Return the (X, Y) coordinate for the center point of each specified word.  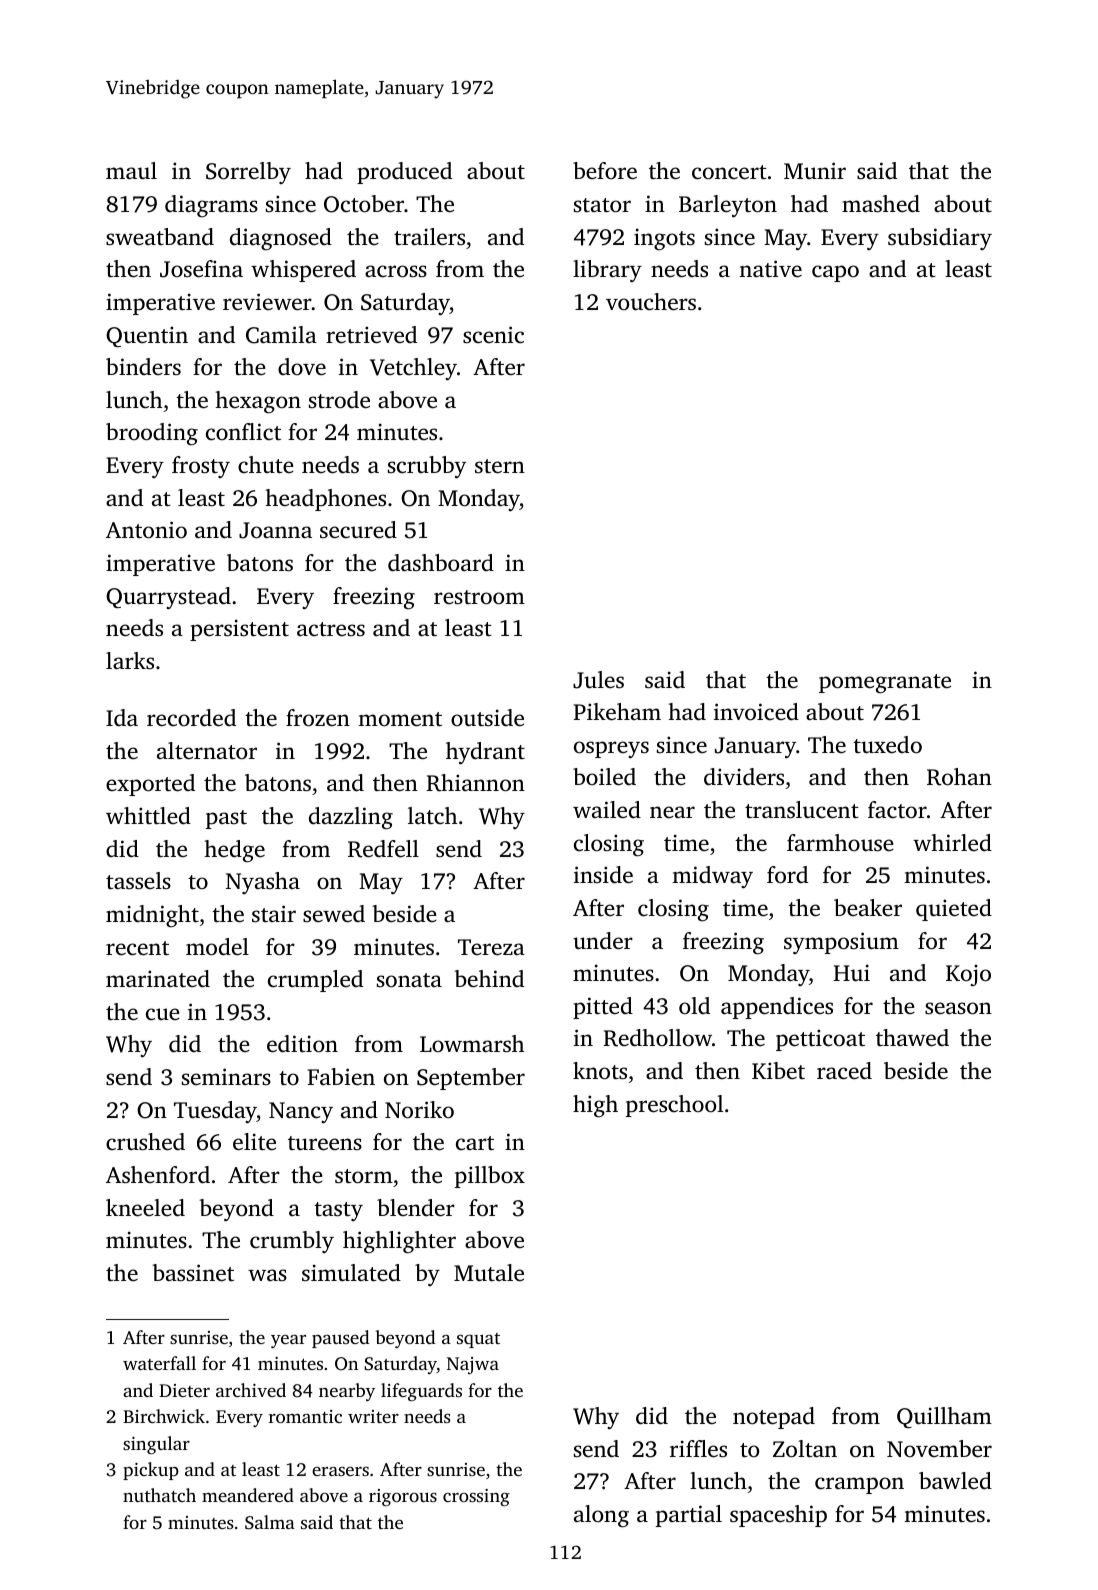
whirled (952, 843)
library (607, 271)
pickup (151, 1471)
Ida (122, 717)
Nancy (301, 1112)
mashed (881, 204)
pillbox (490, 1177)
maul (131, 170)
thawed (912, 1038)
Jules (598, 680)
